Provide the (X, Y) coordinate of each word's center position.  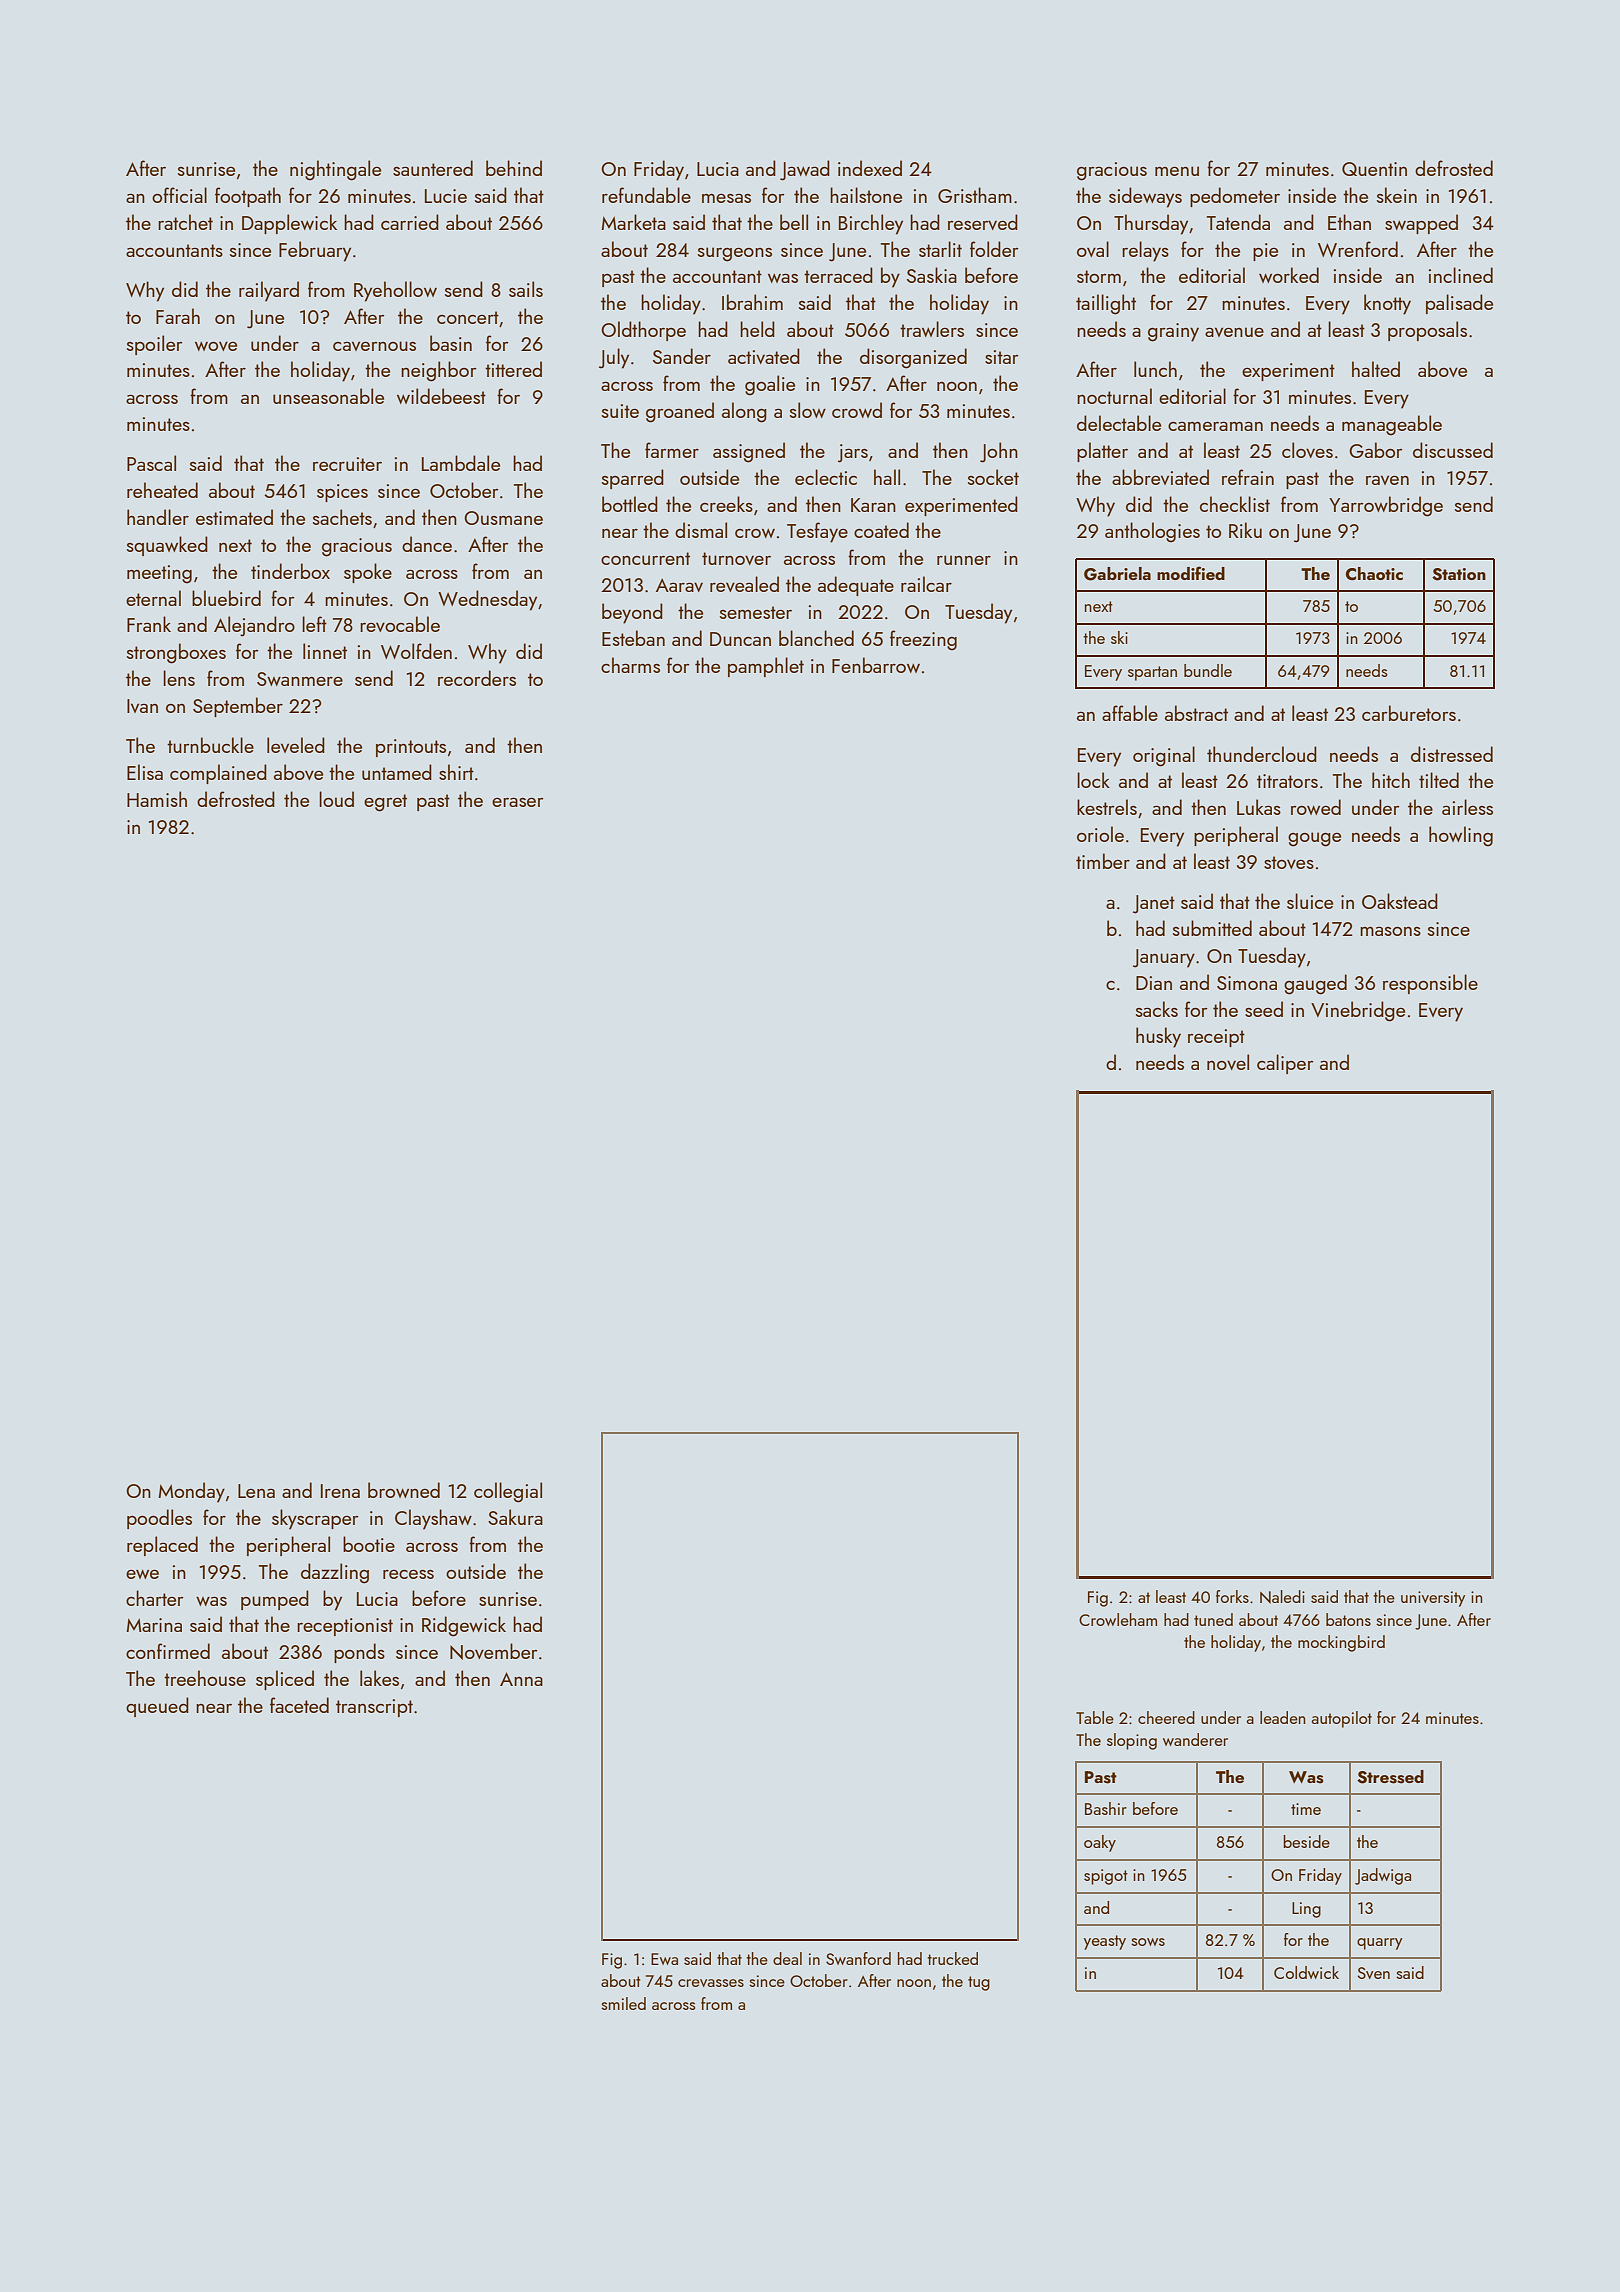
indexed (870, 168)
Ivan (142, 706)
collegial (508, 1492)
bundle (1208, 670)
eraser (517, 802)
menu (1177, 171)
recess (408, 1574)
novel (1228, 1062)
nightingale (335, 170)
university (1433, 1599)
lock (1093, 780)
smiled (623, 2003)
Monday (191, 1492)
